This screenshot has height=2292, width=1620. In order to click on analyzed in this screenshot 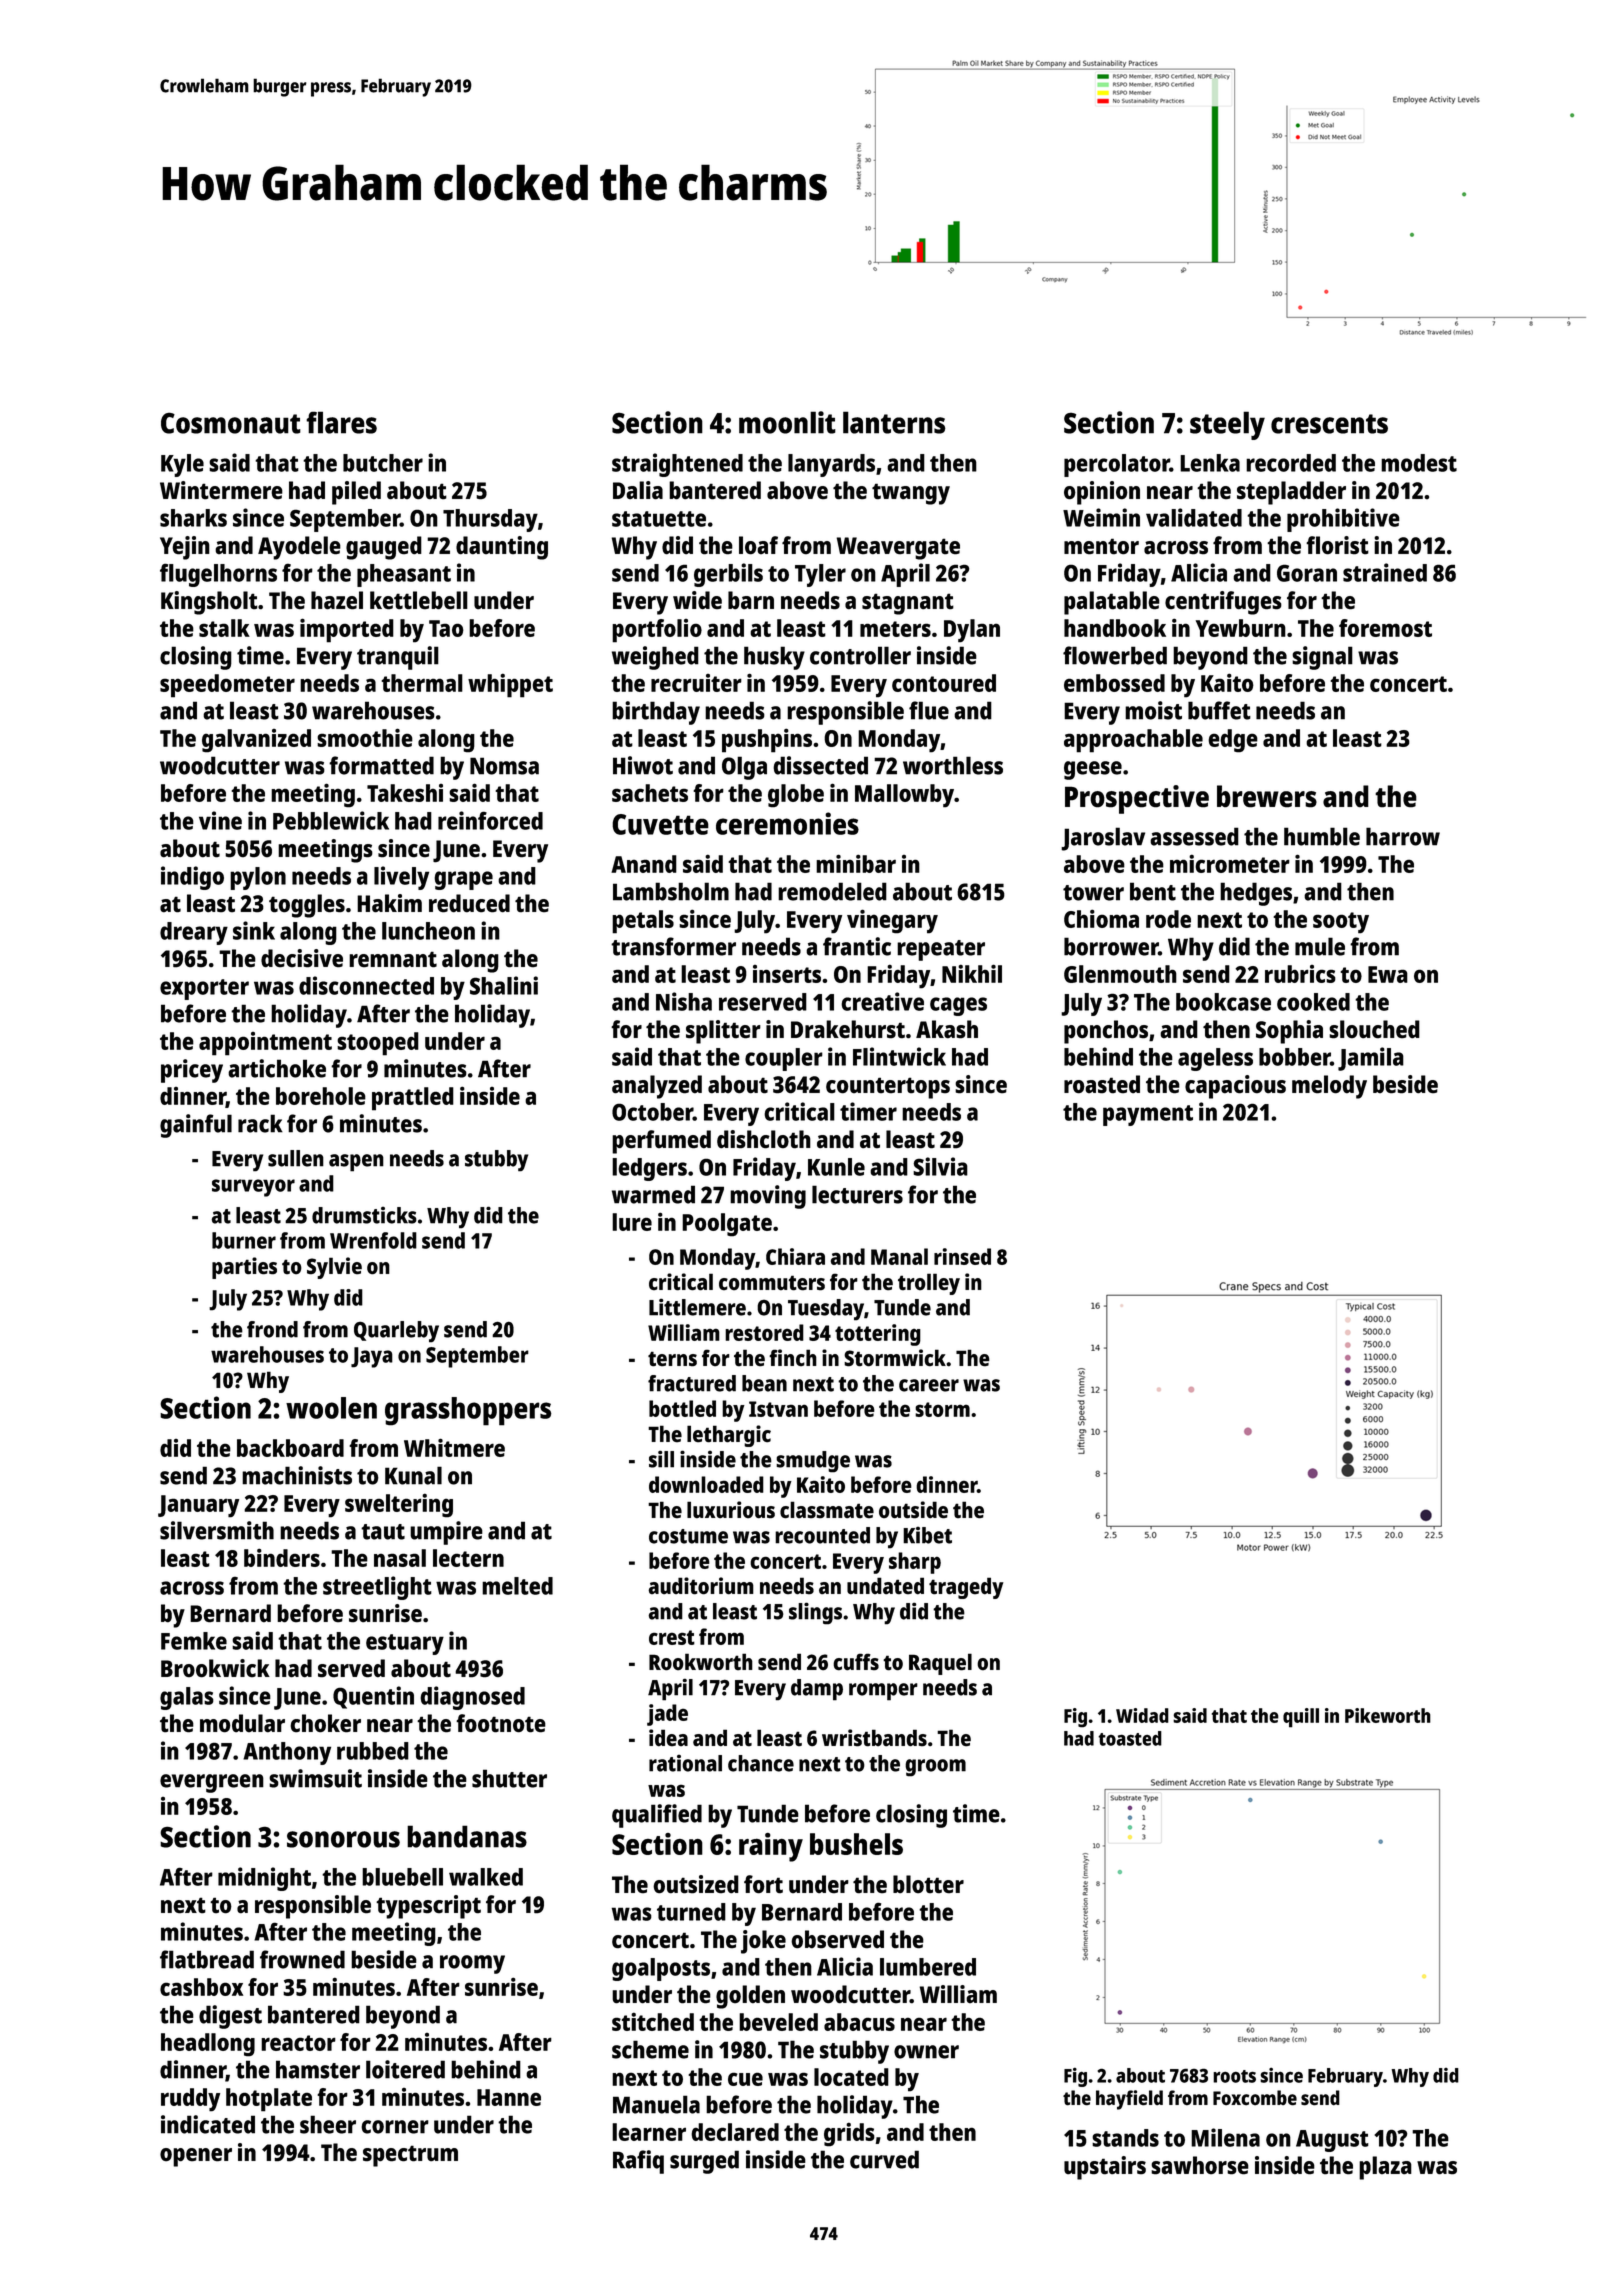, I will do `click(657, 1087)`.
